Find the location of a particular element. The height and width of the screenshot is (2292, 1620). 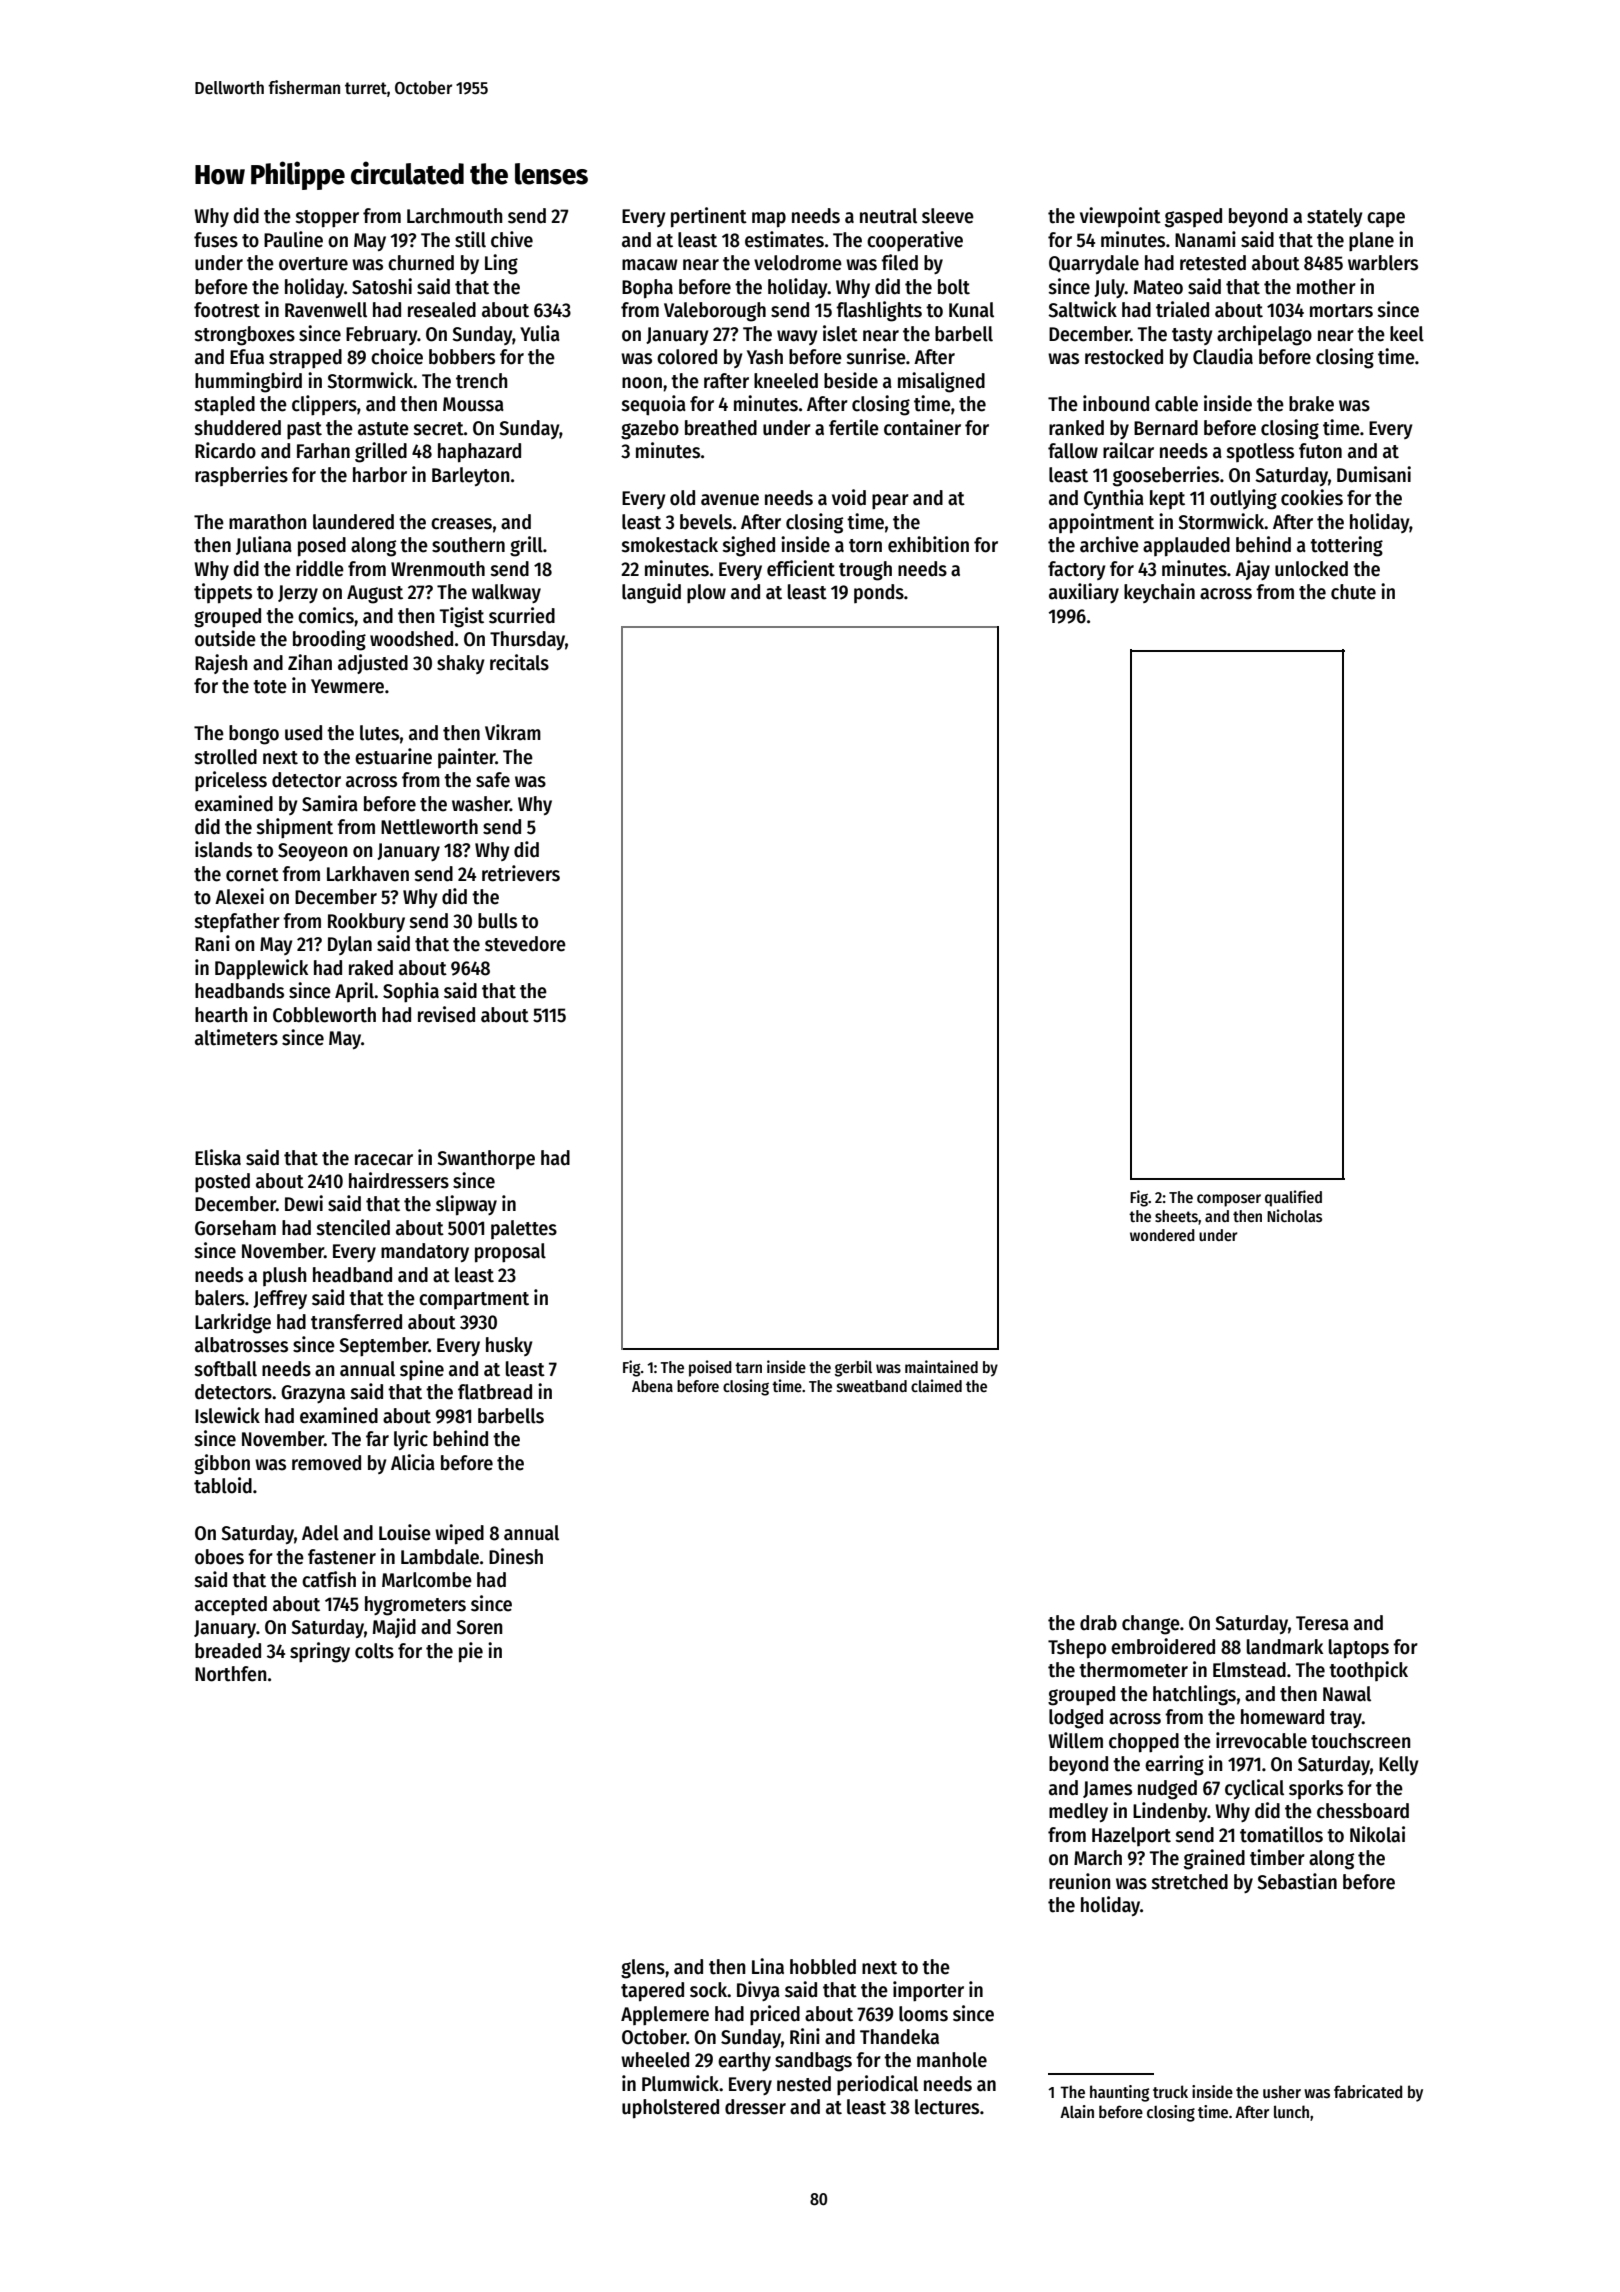

Vikram is located at coordinates (513, 732).
